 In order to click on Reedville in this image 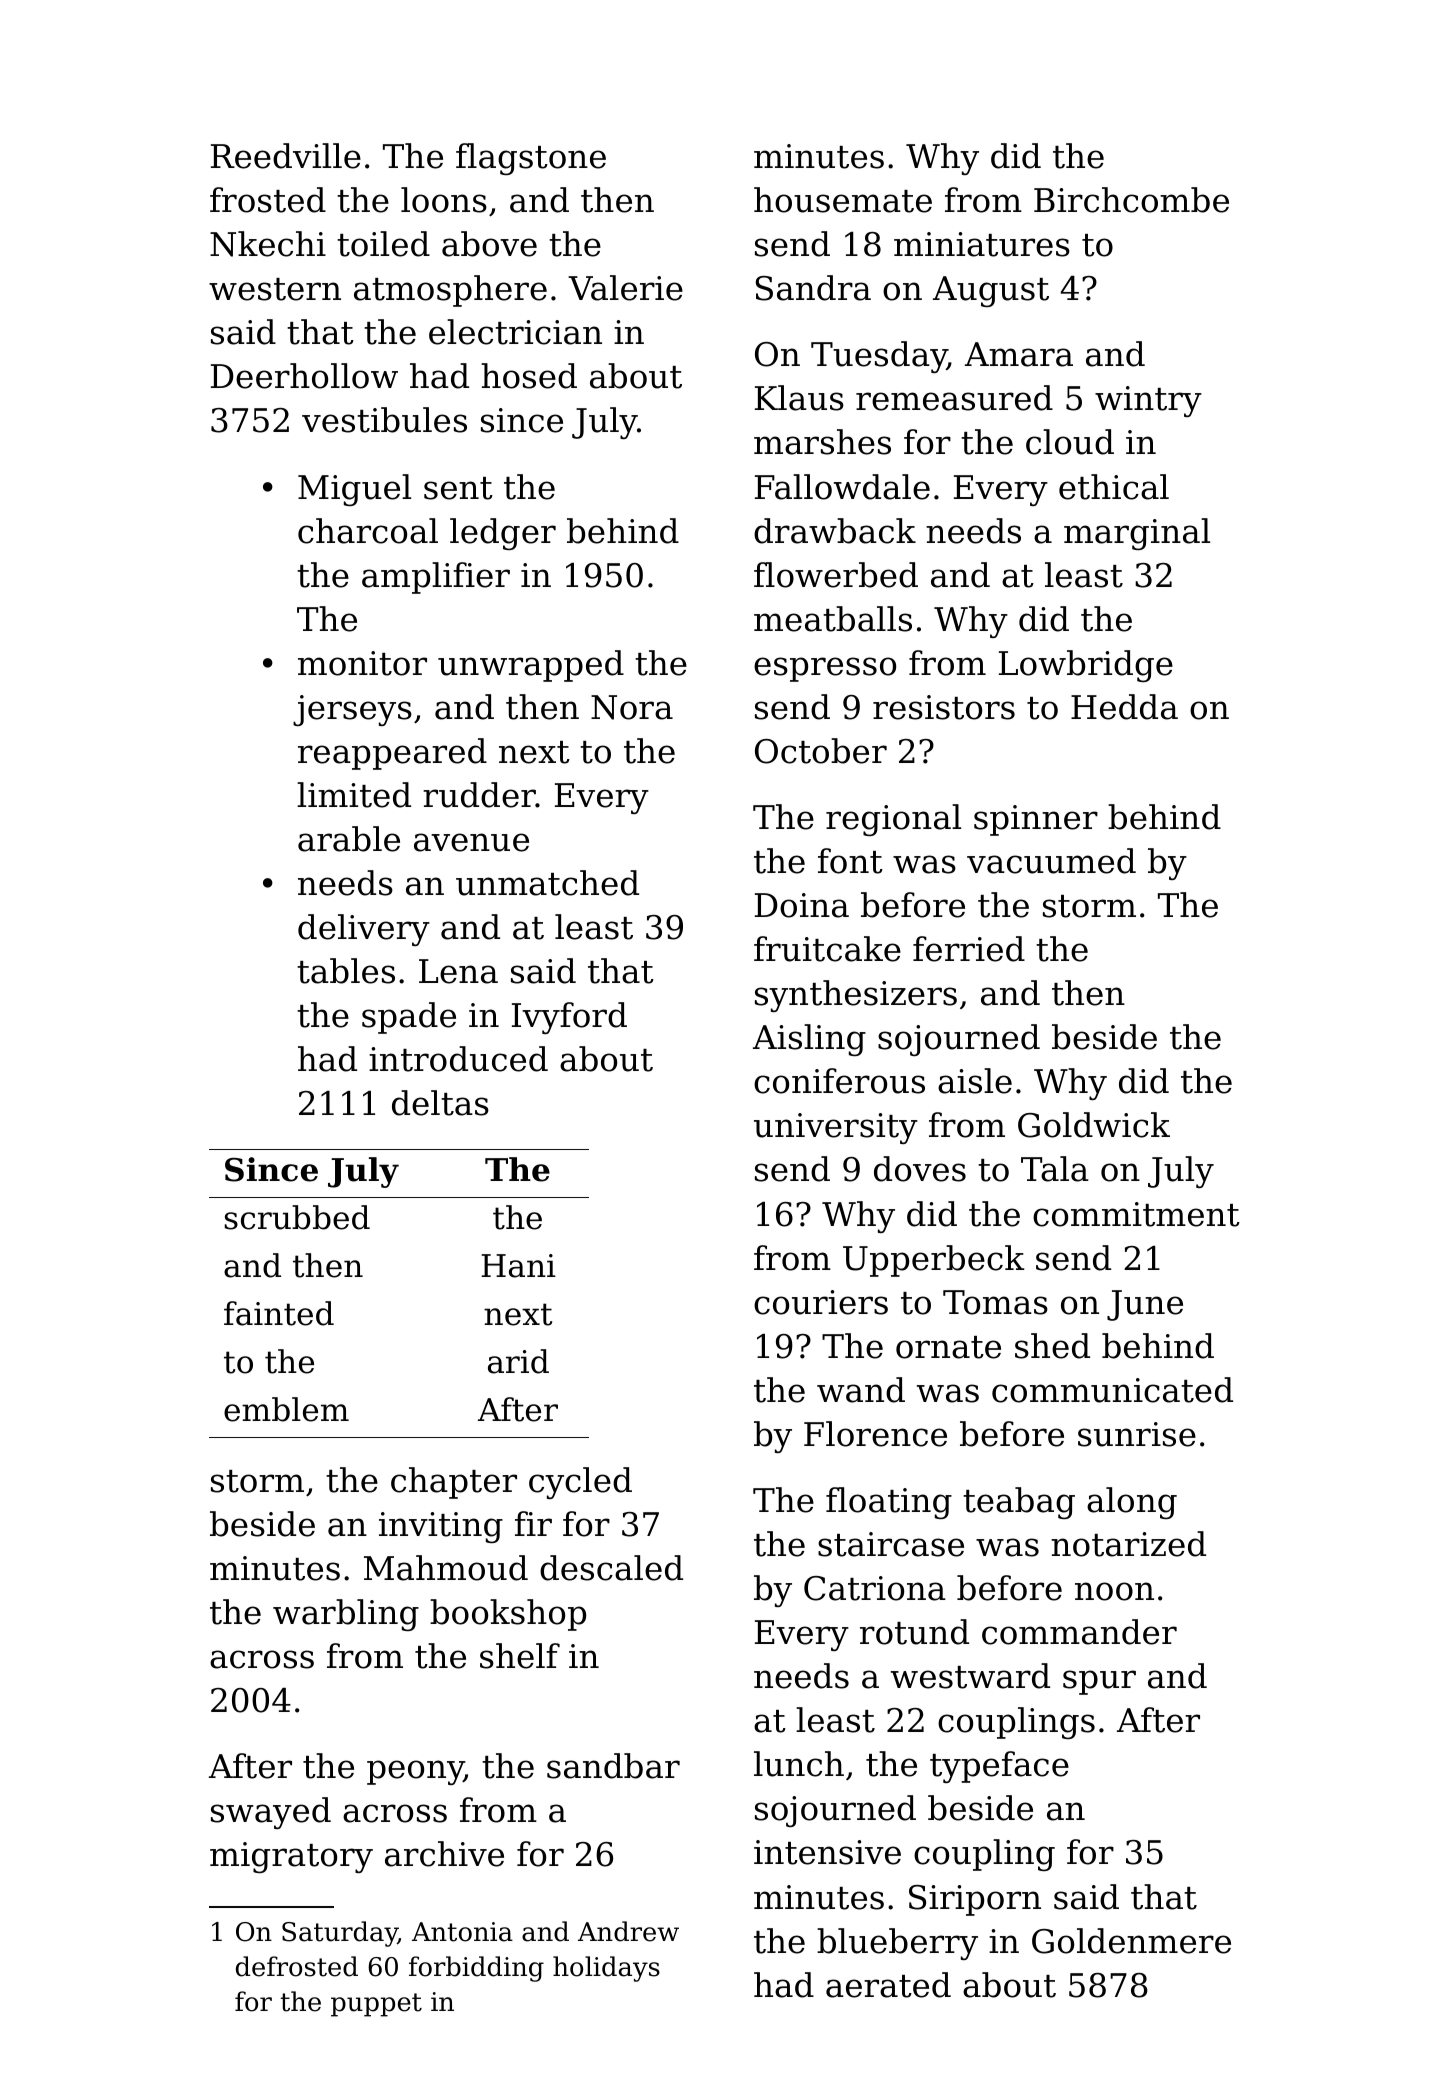, I will do `click(286, 156)`.
